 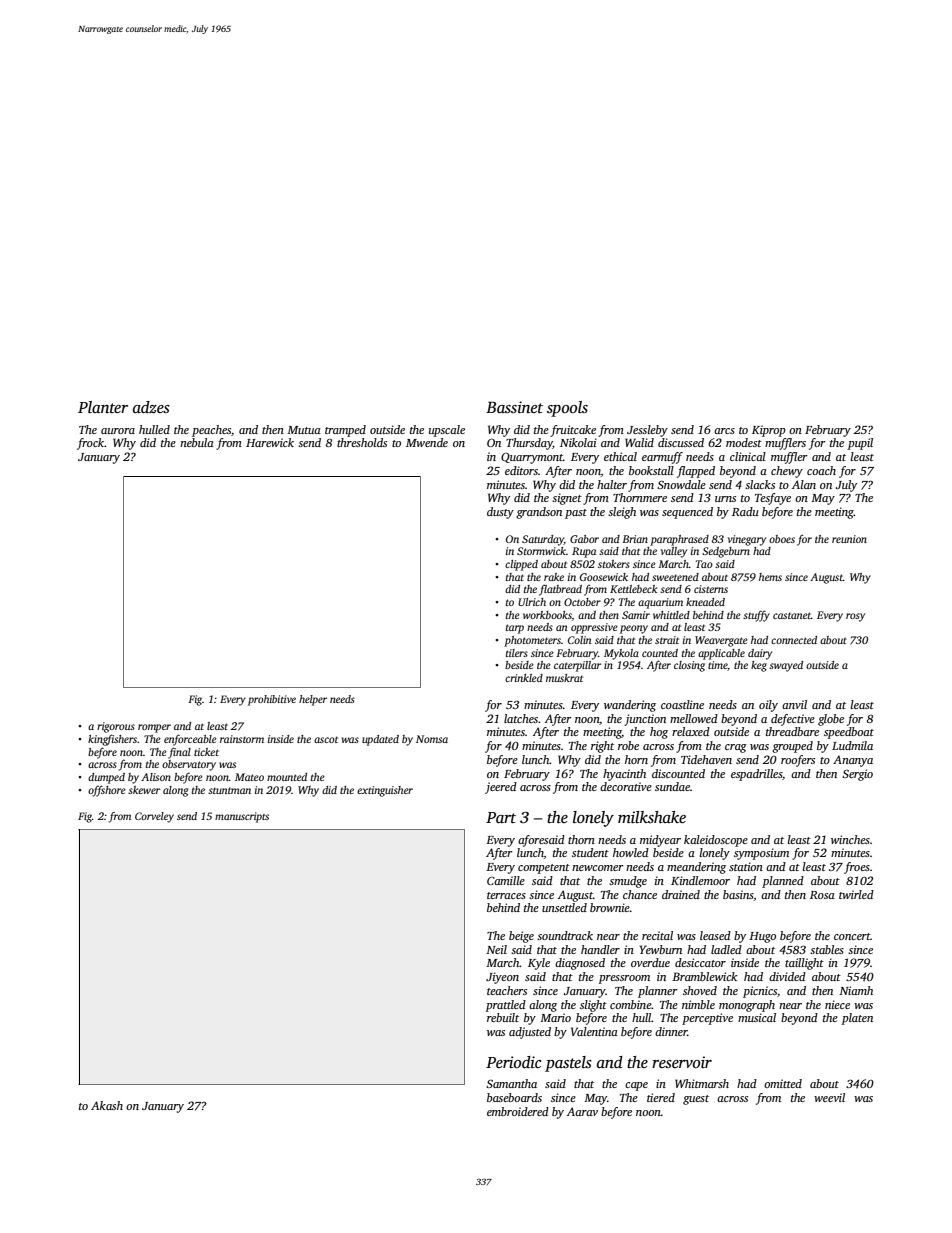 I want to click on hems, so click(x=770, y=577).
